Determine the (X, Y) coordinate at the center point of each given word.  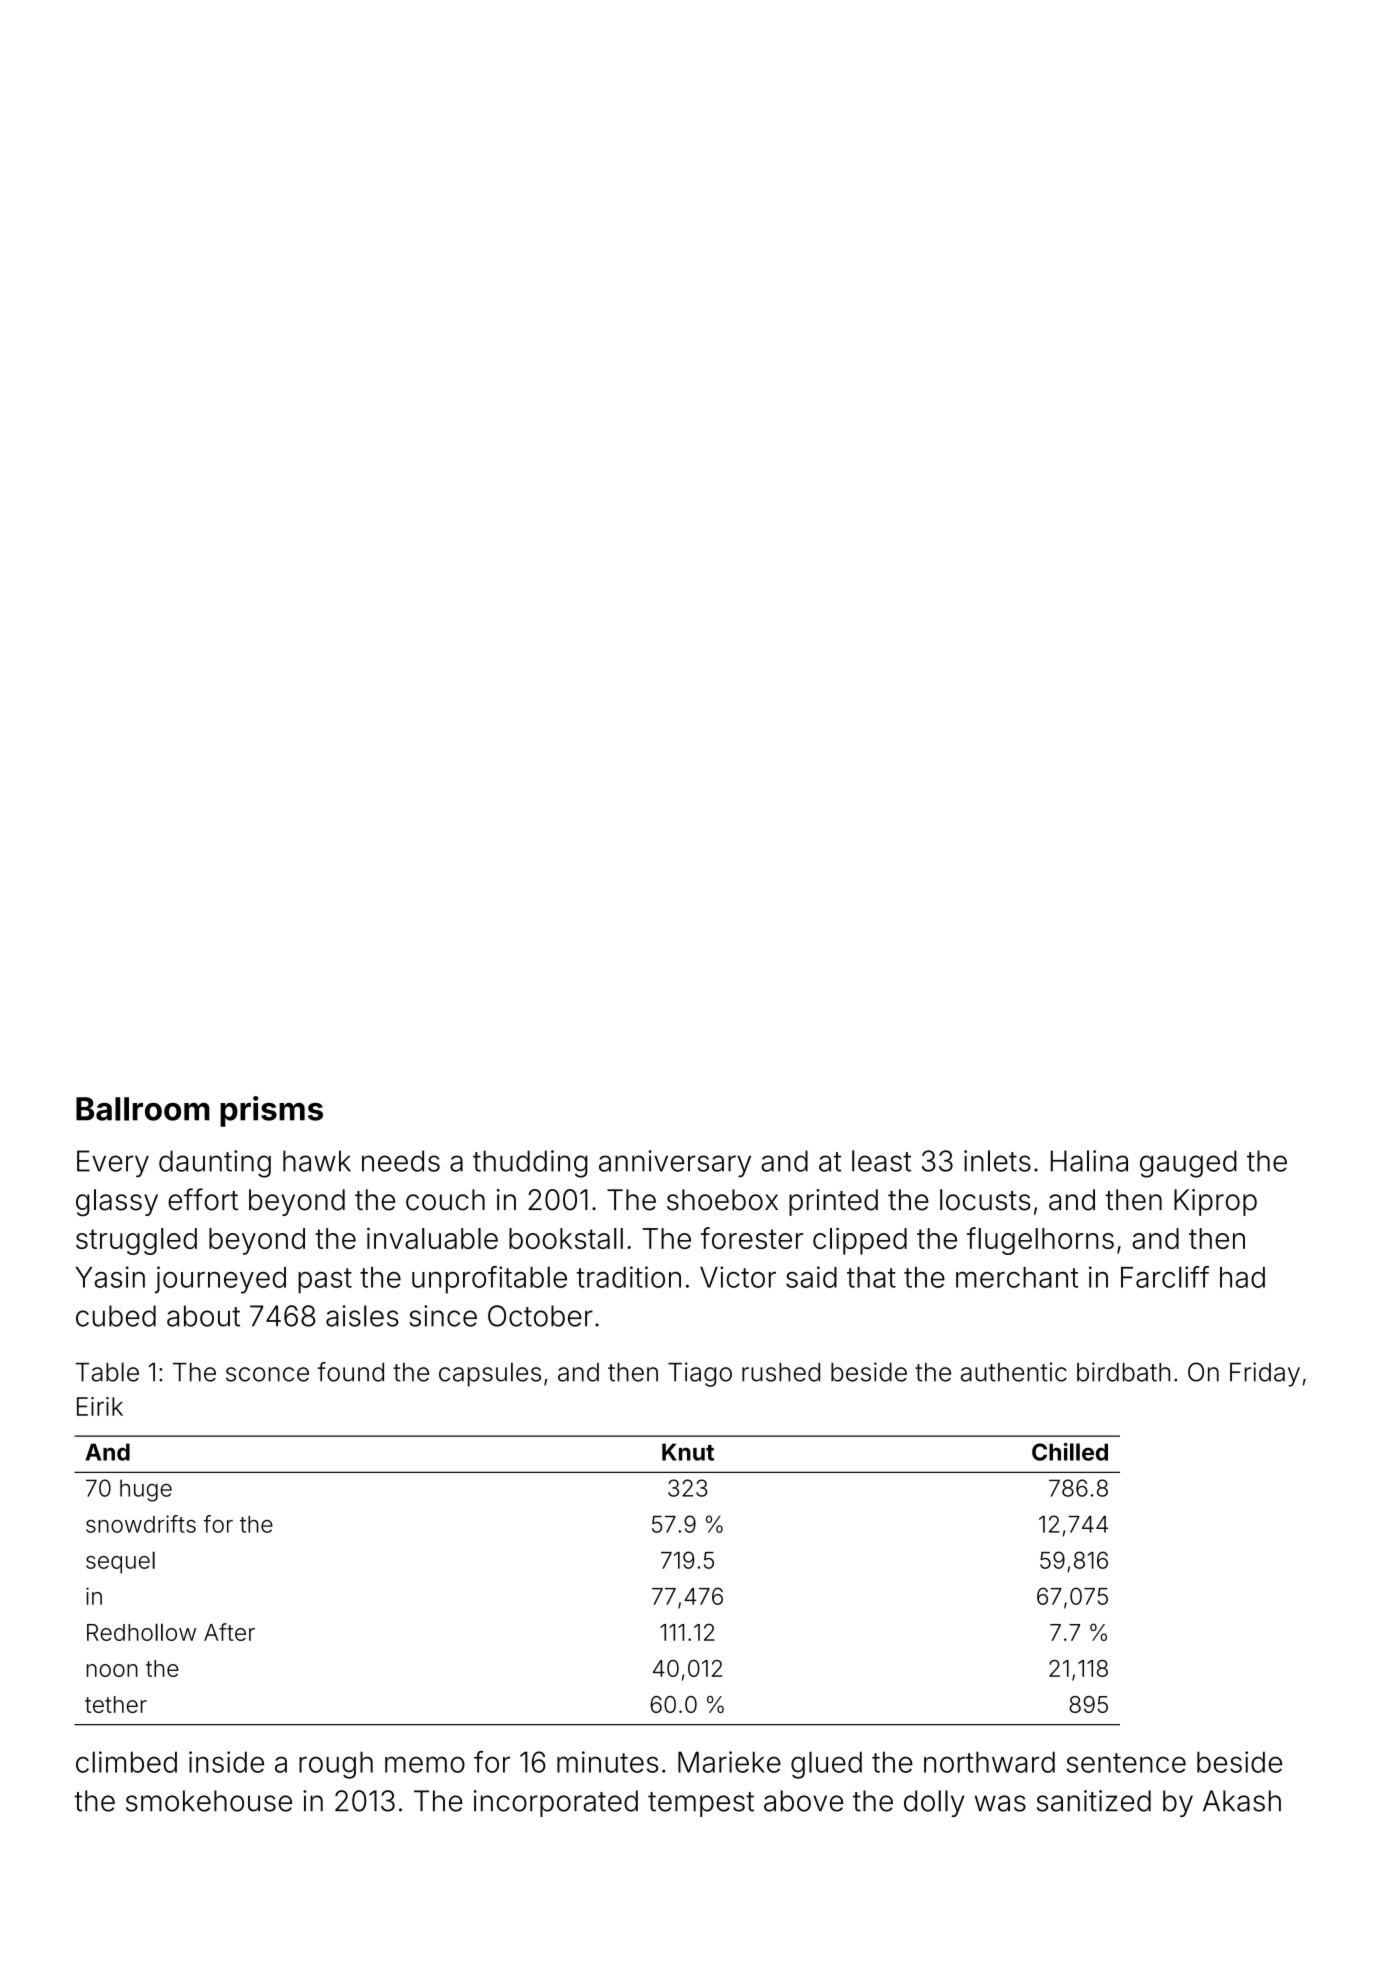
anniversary (675, 1164)
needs (401, 1161)
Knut (688, 1452)
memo (425, 1764)
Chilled (1070, 1452)
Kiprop (1215, 1202)
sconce (267, 1374)
